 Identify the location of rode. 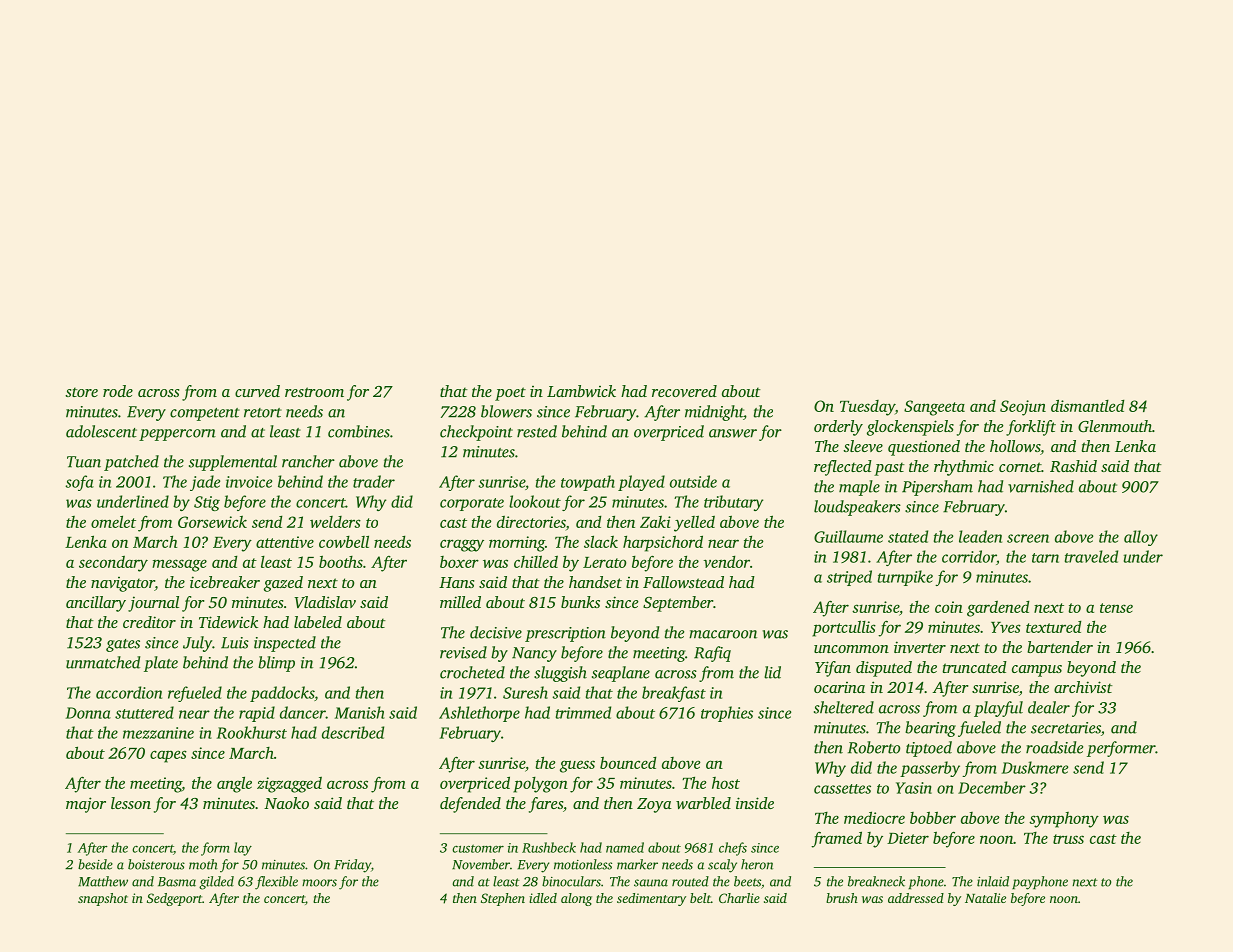
(118, 391).
